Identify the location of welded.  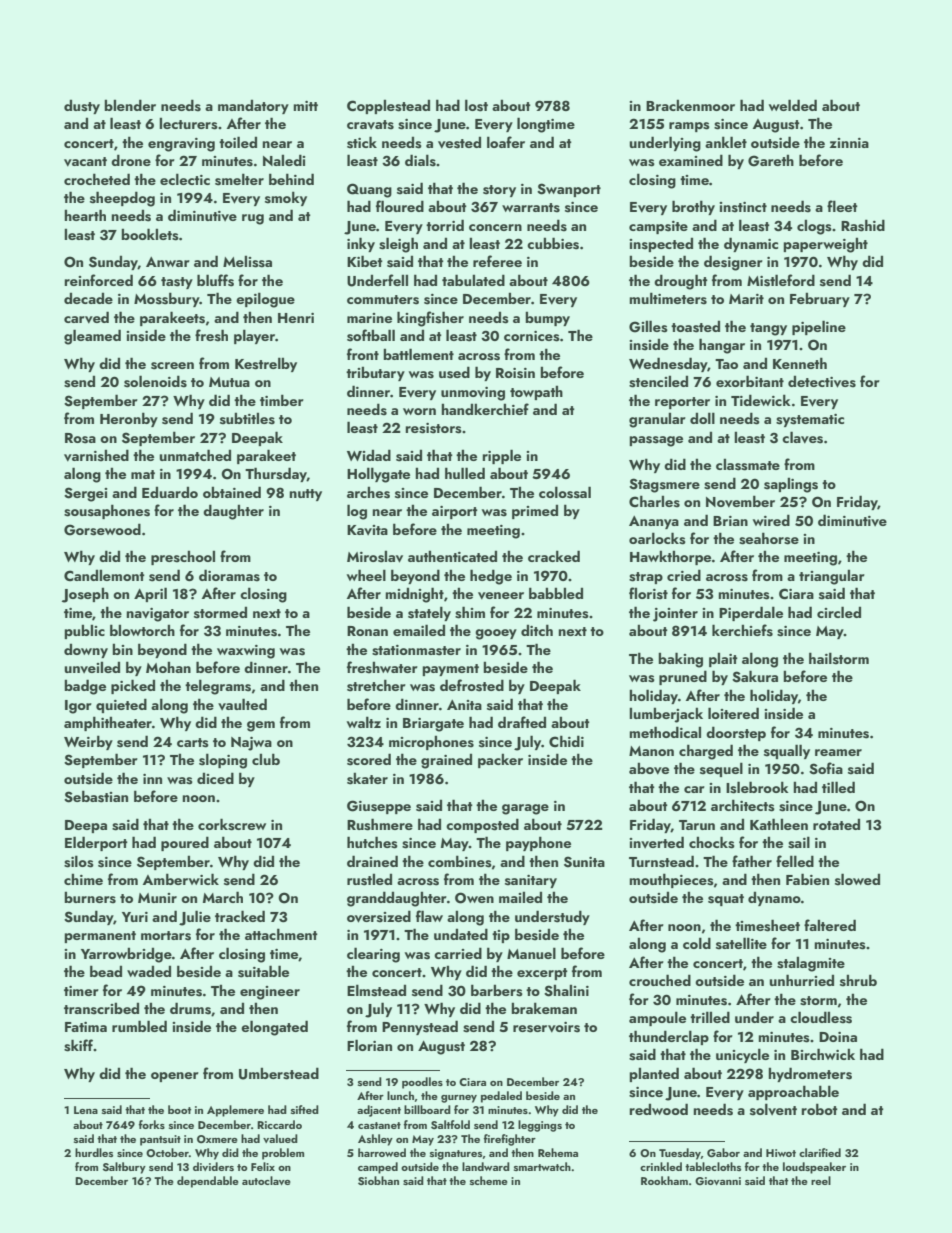
(793, 105).
